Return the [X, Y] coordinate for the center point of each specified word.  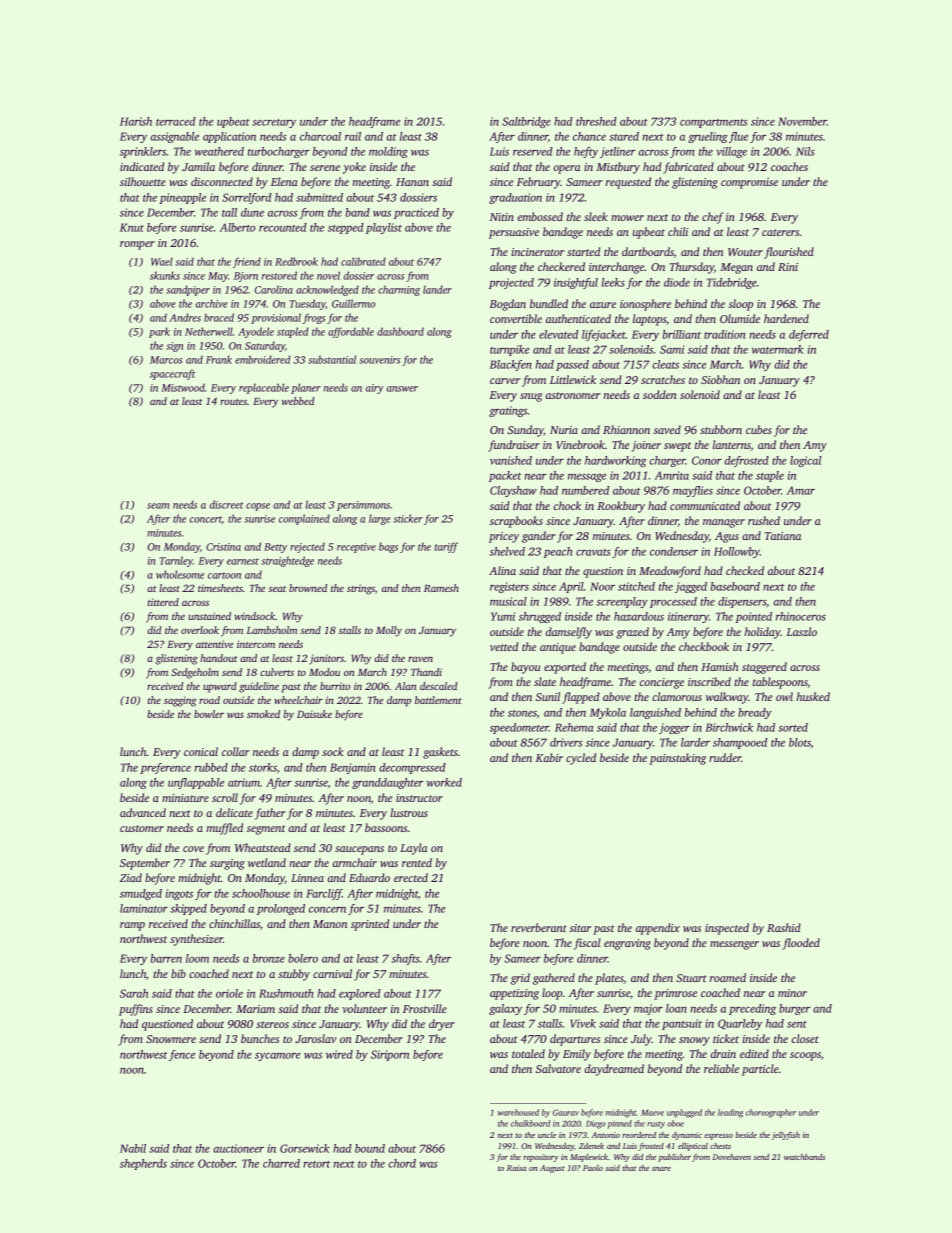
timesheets [220, 588]
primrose [675, 994]
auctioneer [238, 1148]
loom [197, 958]
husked [813, 696]
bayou [526, 668]
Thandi [426, 672]
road [209, 700]
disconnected [222, 181]
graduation [515, 198]
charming [399, 290]
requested [628, 183]
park [159, 332]
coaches [789, 166]
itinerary [688, 617]
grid [520, 979]
